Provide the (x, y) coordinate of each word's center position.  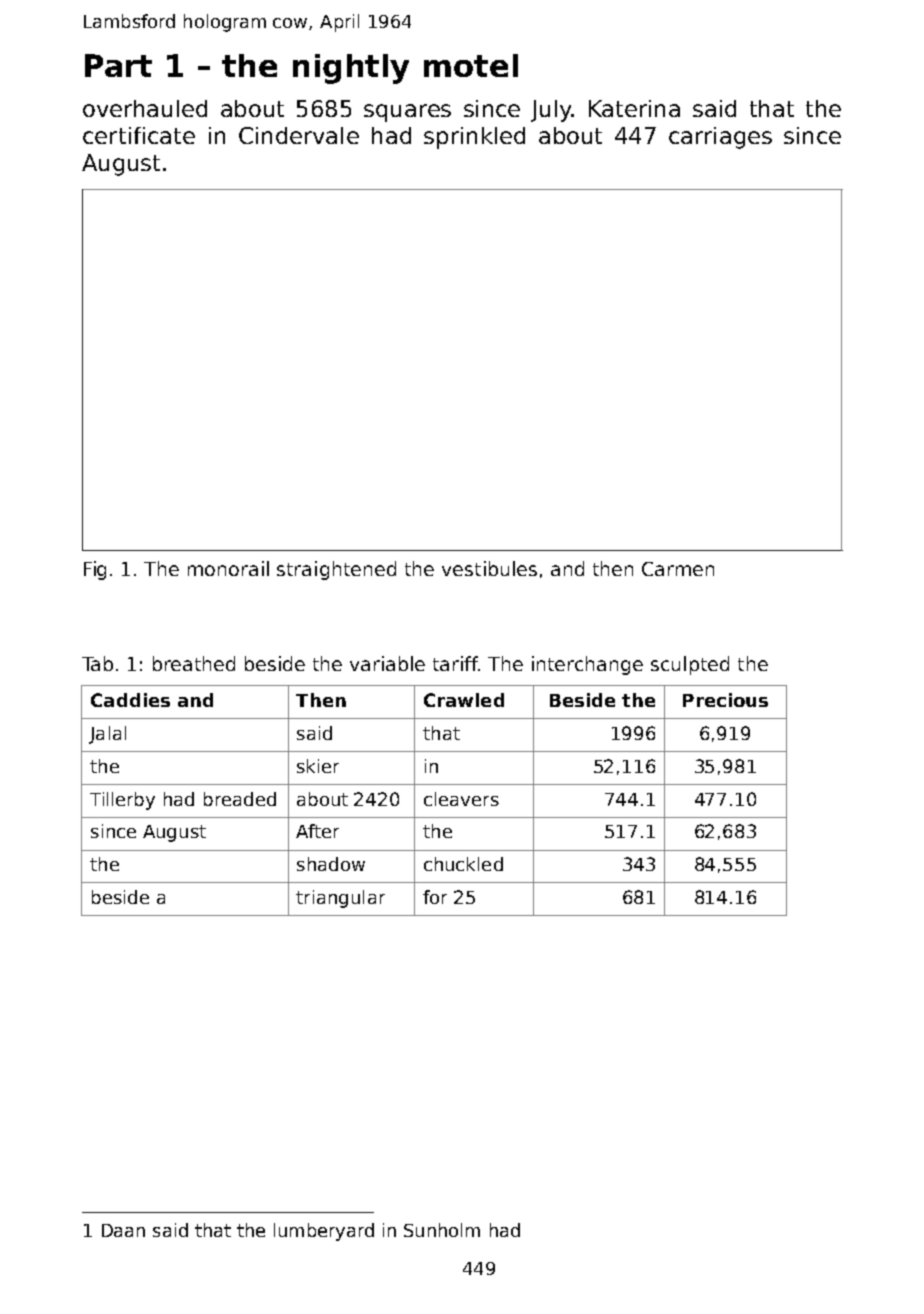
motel (471, 65)
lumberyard (324, 1232)
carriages (720, 138)
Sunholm (442, 1230)
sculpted (690, 665)
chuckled (463, 864)
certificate (139, 135)
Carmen (678, 569)
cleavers (461, 799)
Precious (725, 700)
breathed (194, 663)
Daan (123, 1230)
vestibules (489, 568)
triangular (340, 899)
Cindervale (299, 135)
